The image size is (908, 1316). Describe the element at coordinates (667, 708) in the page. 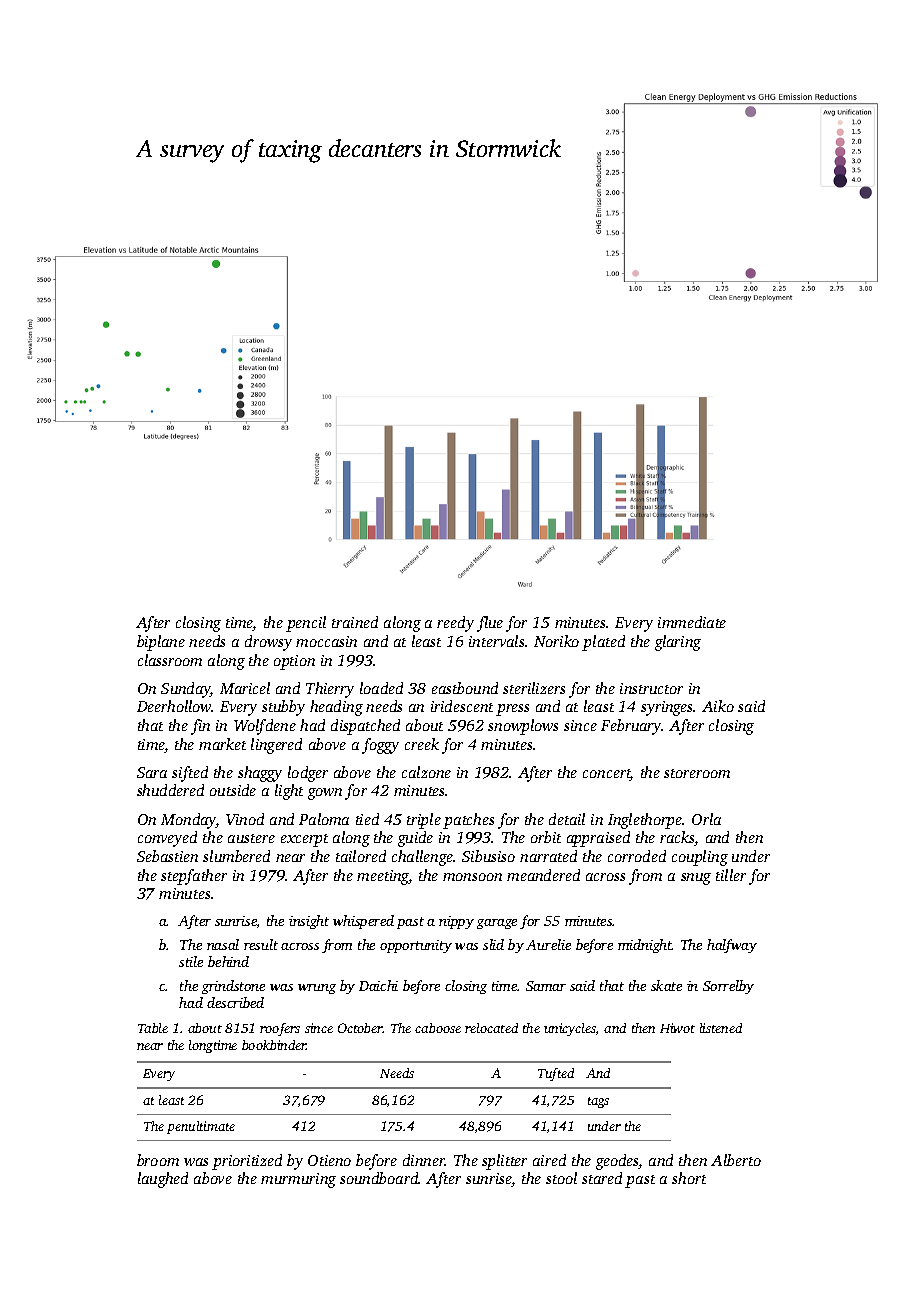

I see `syringes` at that location.
